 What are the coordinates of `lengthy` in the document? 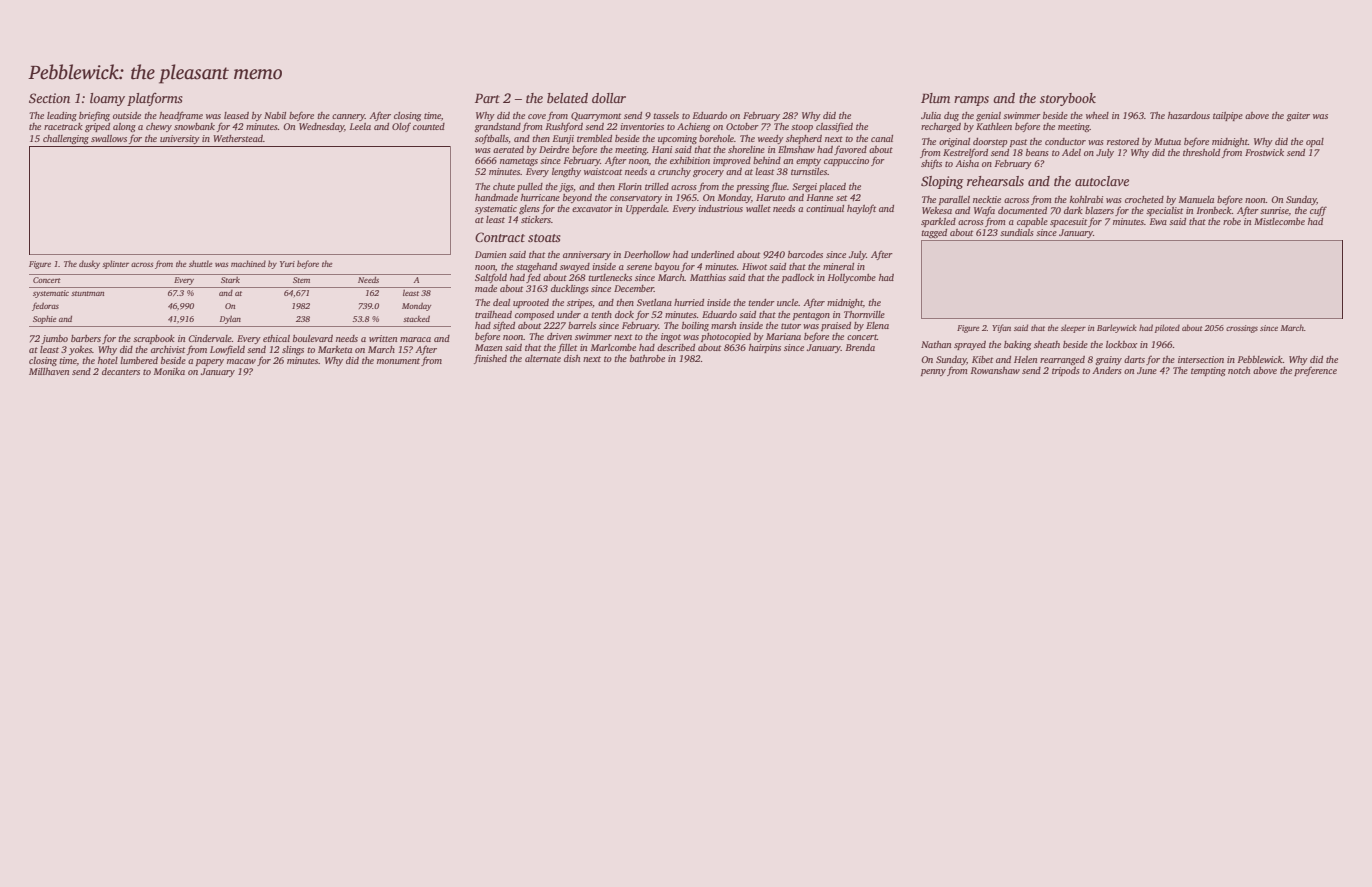 It's located at (566, 172).
